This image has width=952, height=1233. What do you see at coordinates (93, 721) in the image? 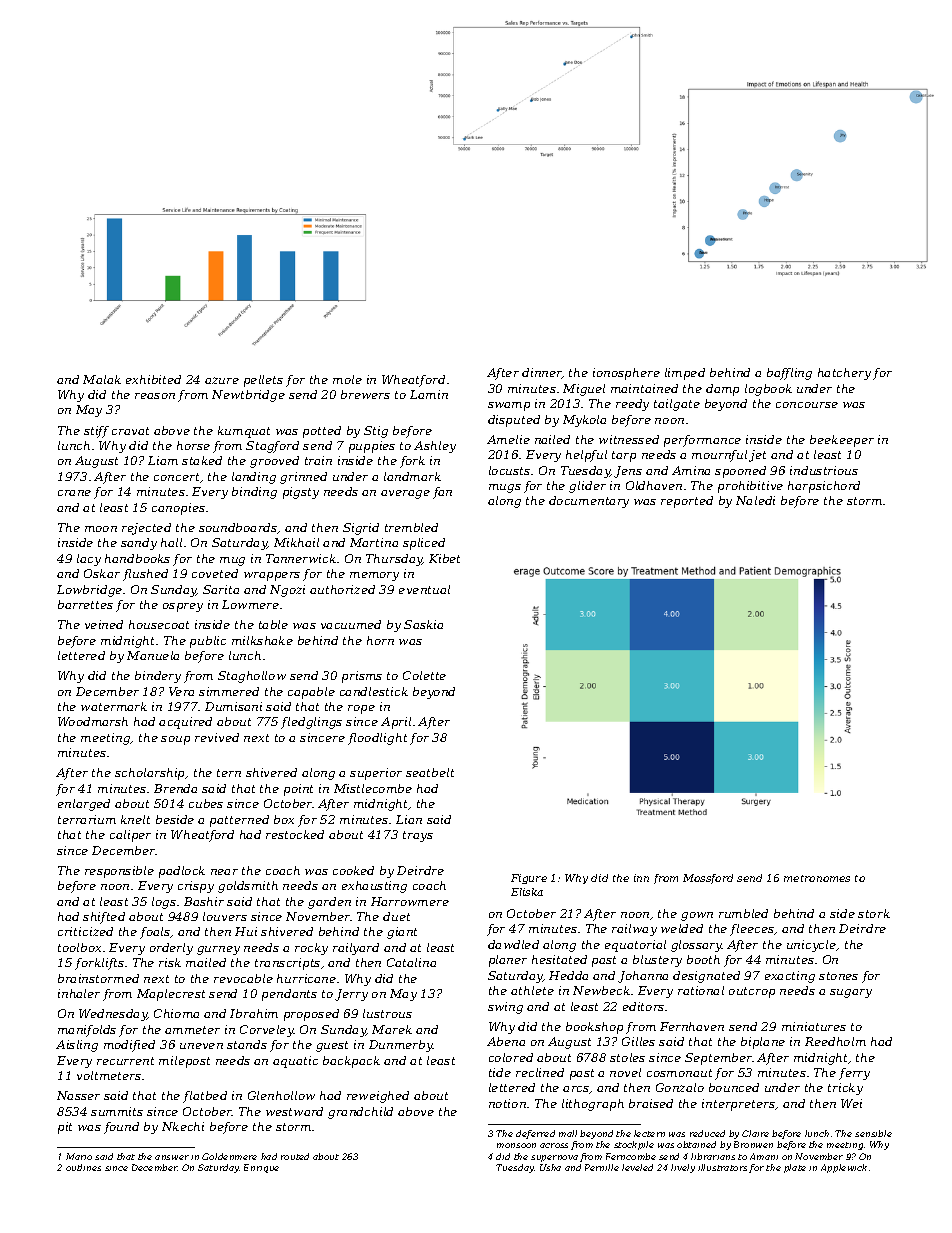
I see `Woodmarsh` at bounding box center [93, 721].
